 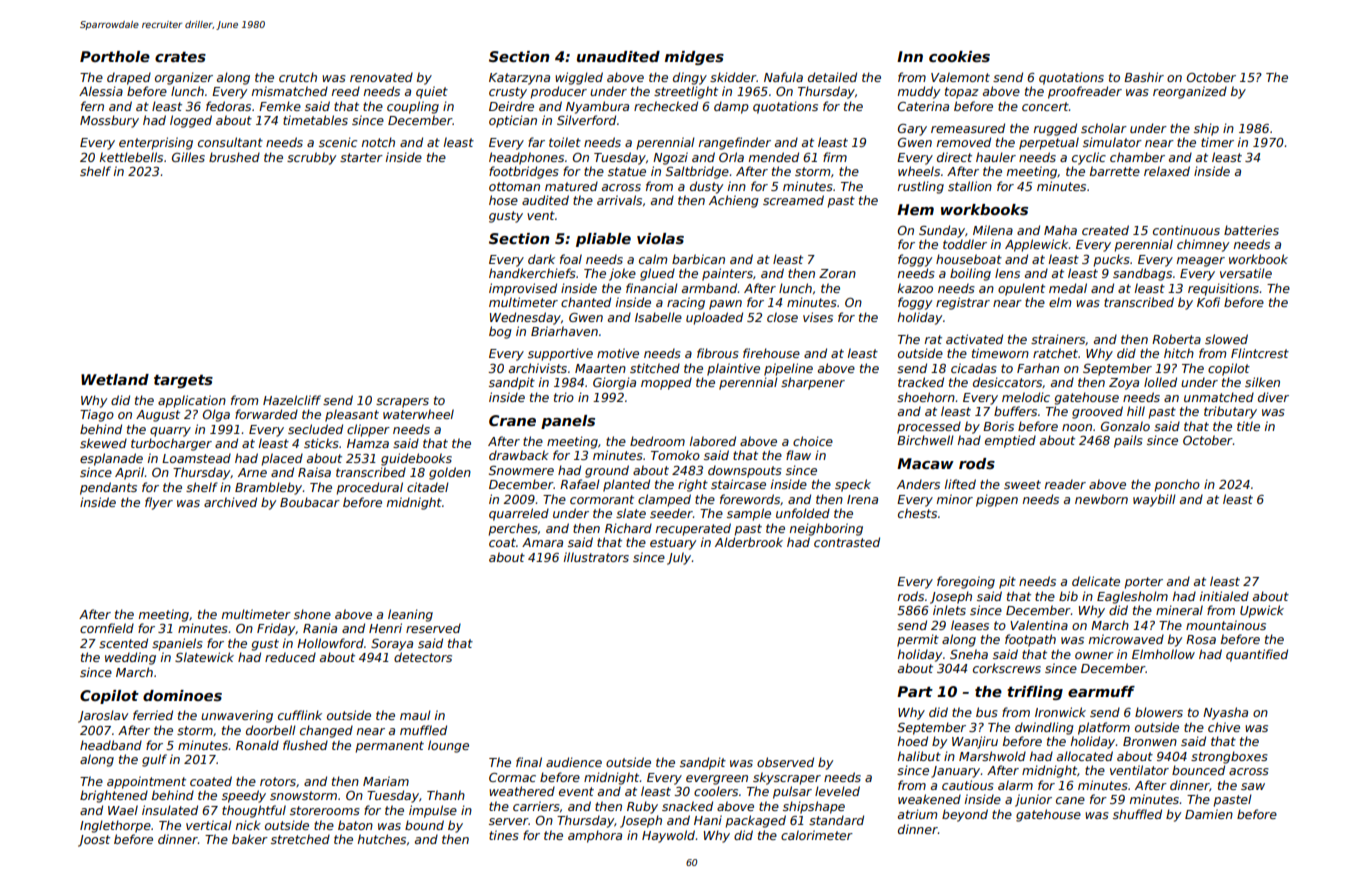 What do you see at coordinates (1167, 171) in the image?
I see `relaxed` at bounding box center [1167, 171].
